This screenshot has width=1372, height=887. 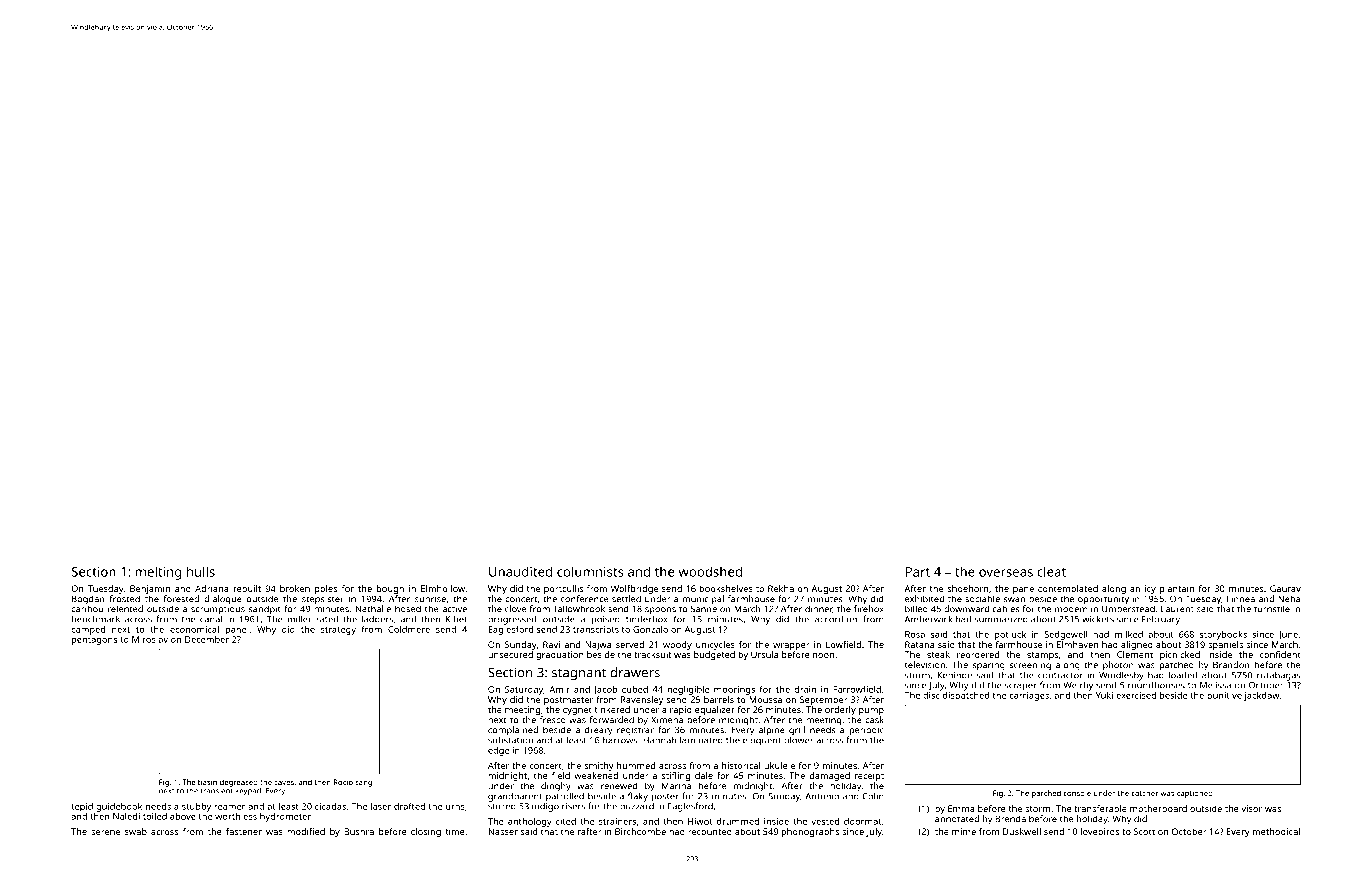 I want to click on woodshed, so click(x=710, y=571).
